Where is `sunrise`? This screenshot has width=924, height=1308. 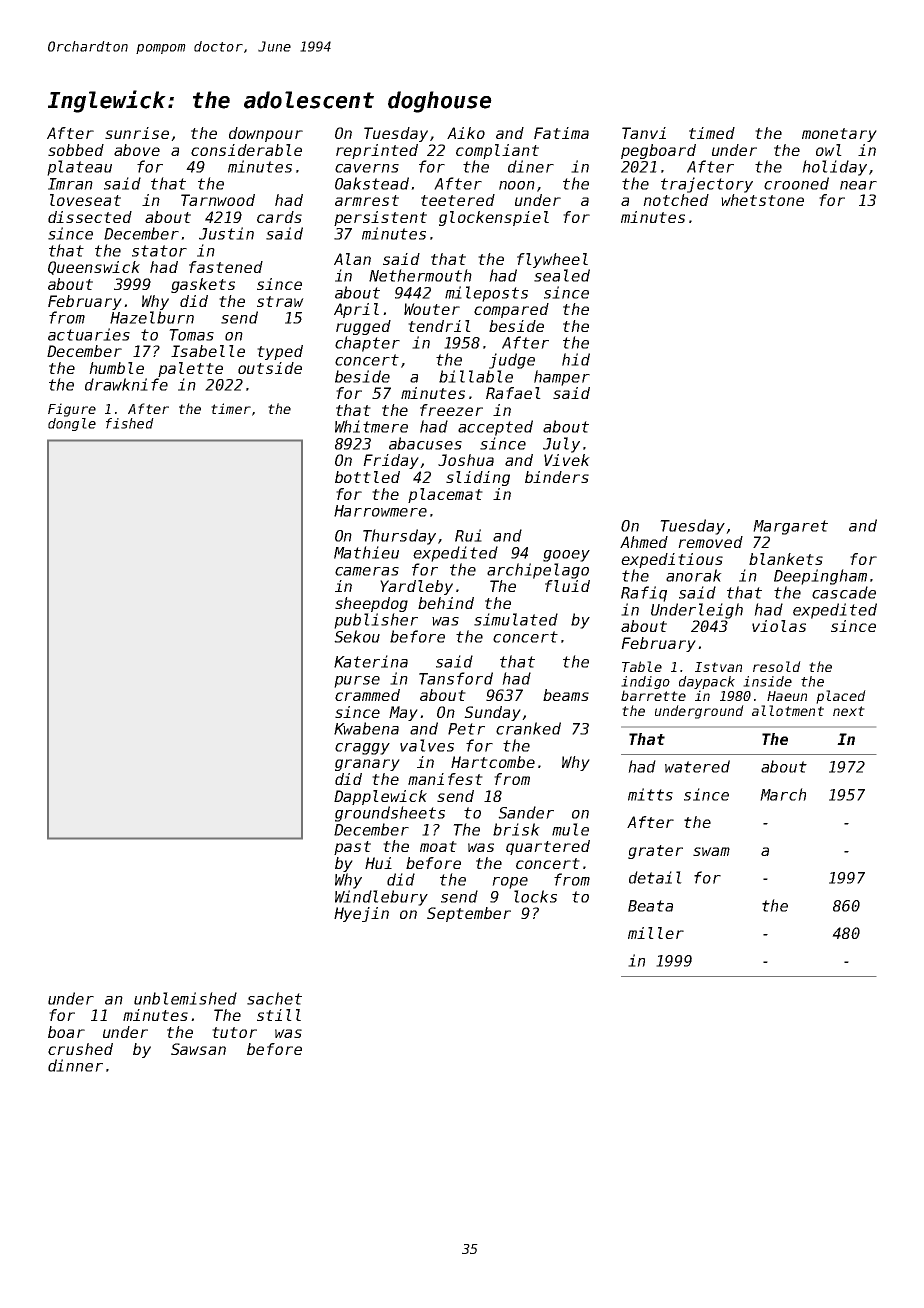 sunrise is located at coordinates (137, 133).
